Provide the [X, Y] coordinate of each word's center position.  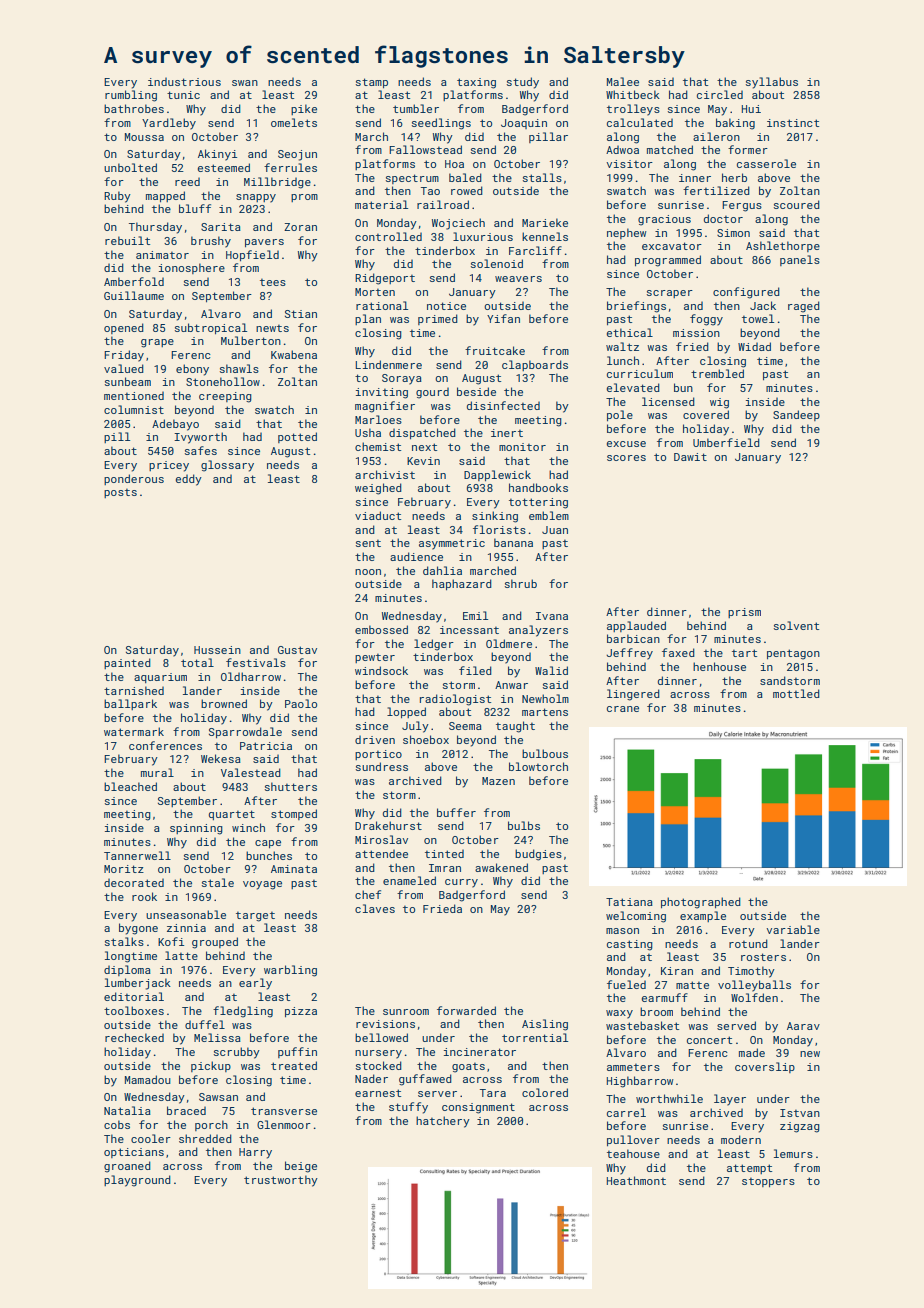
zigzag [800, 1127]
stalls [542, 177]
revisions [385, 1024]
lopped [406, 712]
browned [224, 703]
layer [730, 1100]
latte [181, 955]
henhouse [719, 666]
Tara [493, 1093]
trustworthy [281, 1181]
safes [201, 450]
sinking [495, 517]
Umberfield [726, 442]
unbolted [130, 167]
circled [720, 94]
